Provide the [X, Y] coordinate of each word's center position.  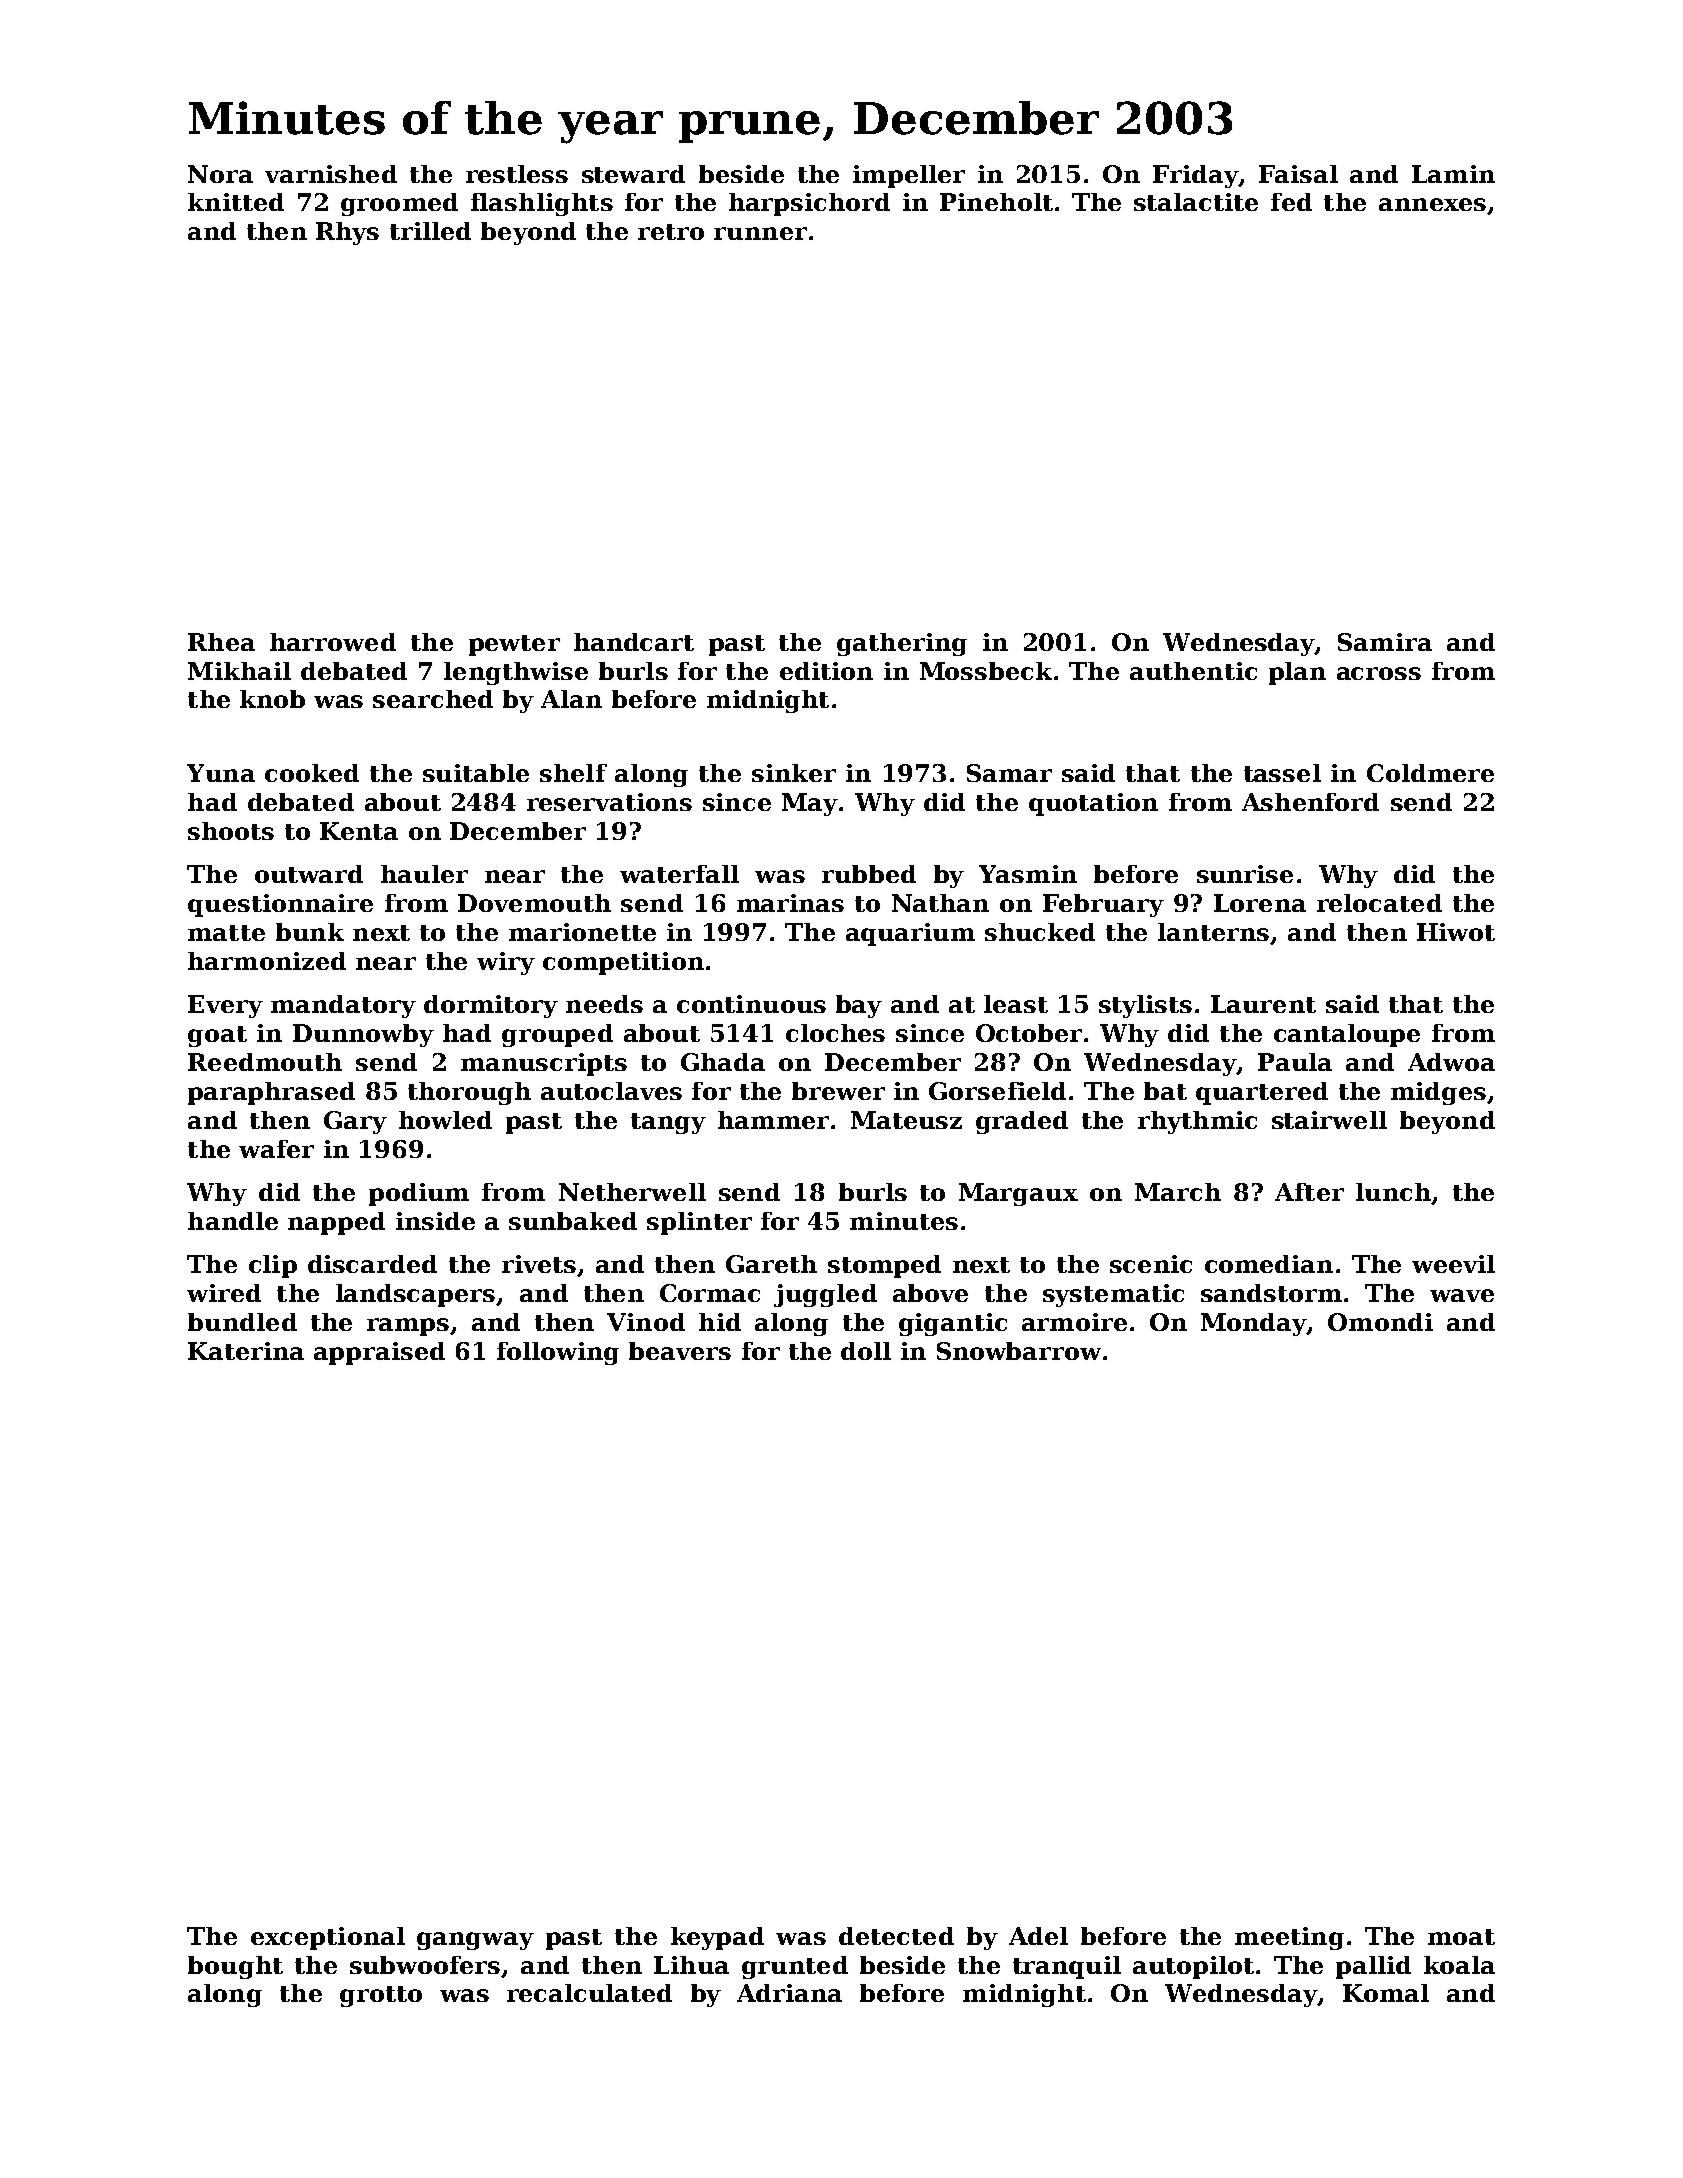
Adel [1038, 1936]
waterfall [679, 874]
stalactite [1196, 202]
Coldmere [1430, 773]
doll [866, 1351]
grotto [381, 1996]
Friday [1195, 176]
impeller [909, 176]
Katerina [246, 1351]
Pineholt [996, 202]
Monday [1254, 1324]
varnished [331, 174]
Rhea [221, 642]
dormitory [491, 1006]
